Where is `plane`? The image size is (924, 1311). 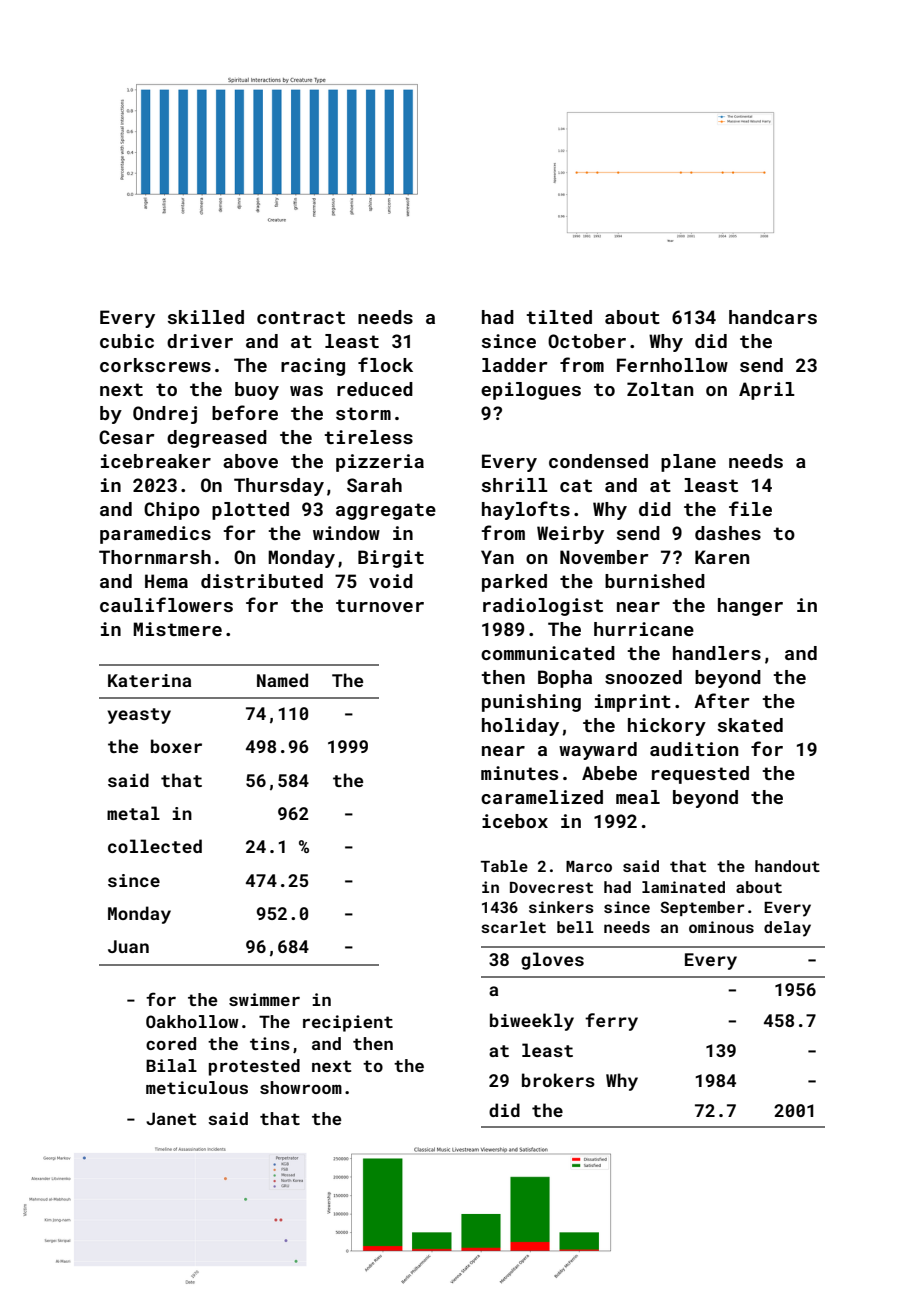
plane is located at coordinates (688, 463).
